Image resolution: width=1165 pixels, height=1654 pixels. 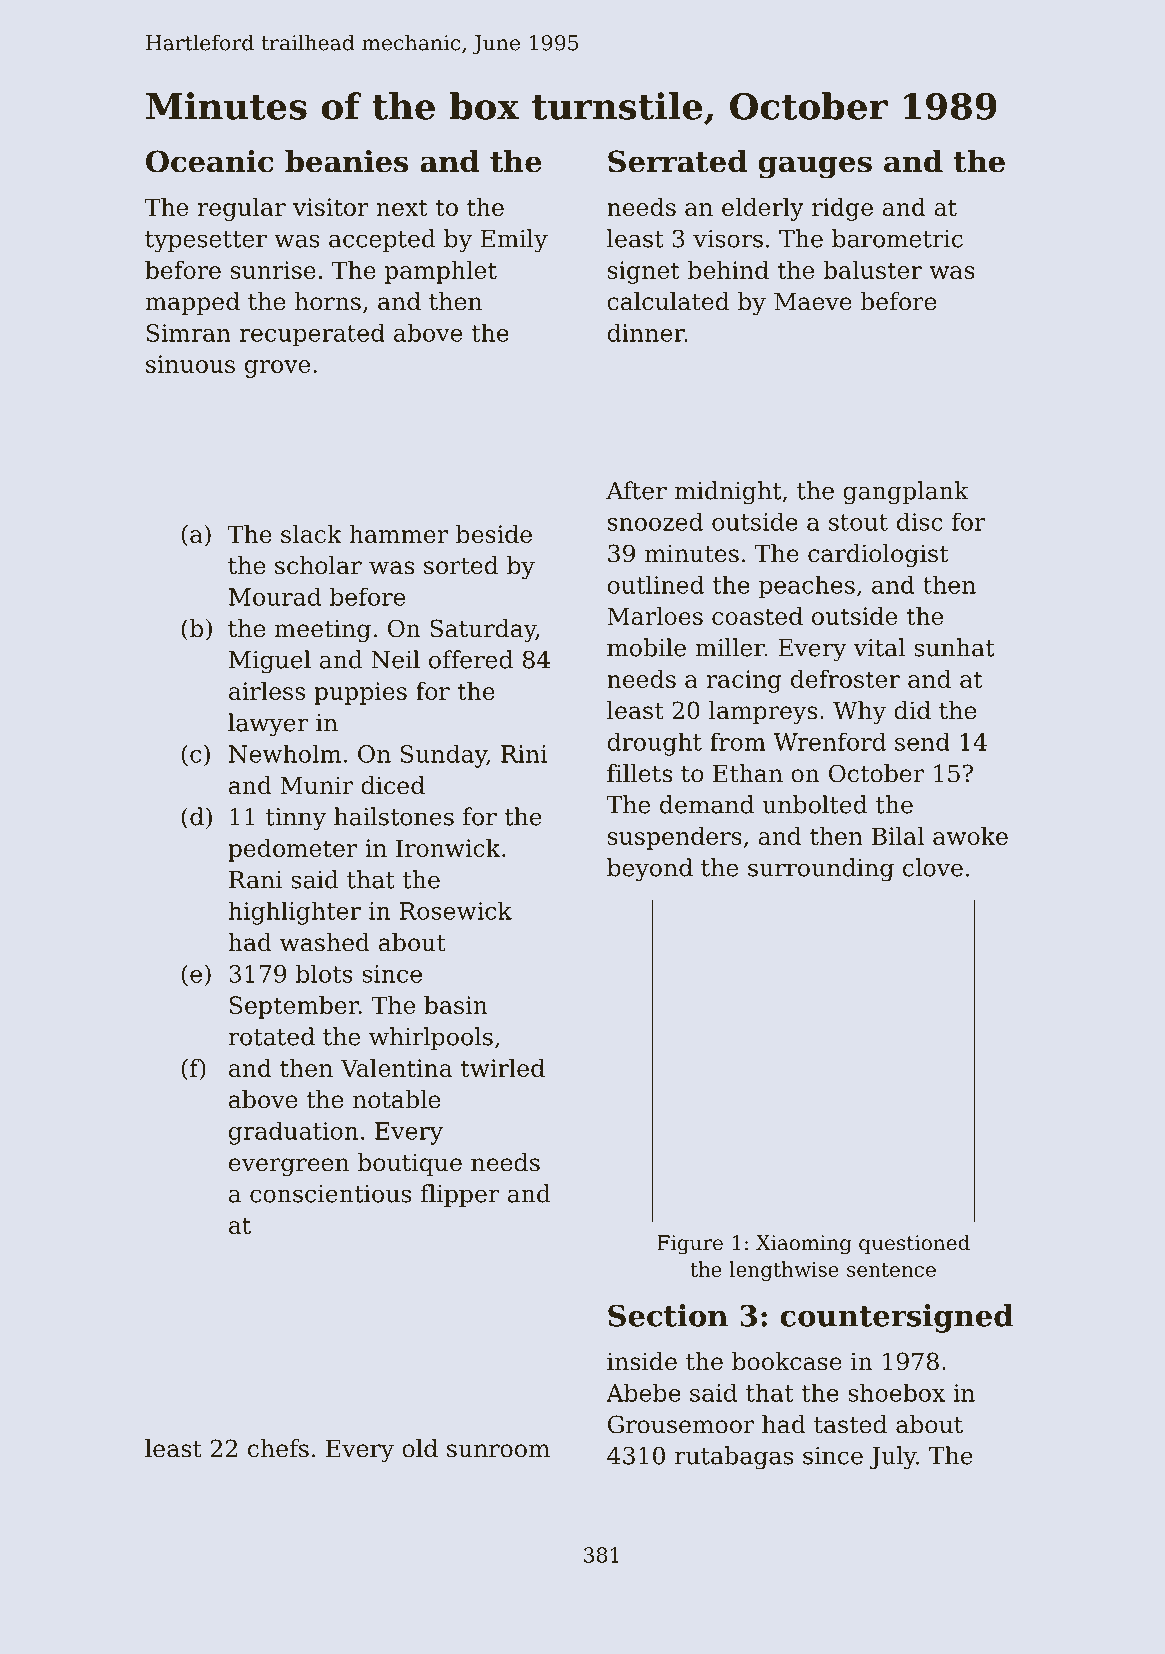 What do you see at coordinates (275, 596) in the screenshot?
I see `Mourad` at bounding box center [275, 596].
